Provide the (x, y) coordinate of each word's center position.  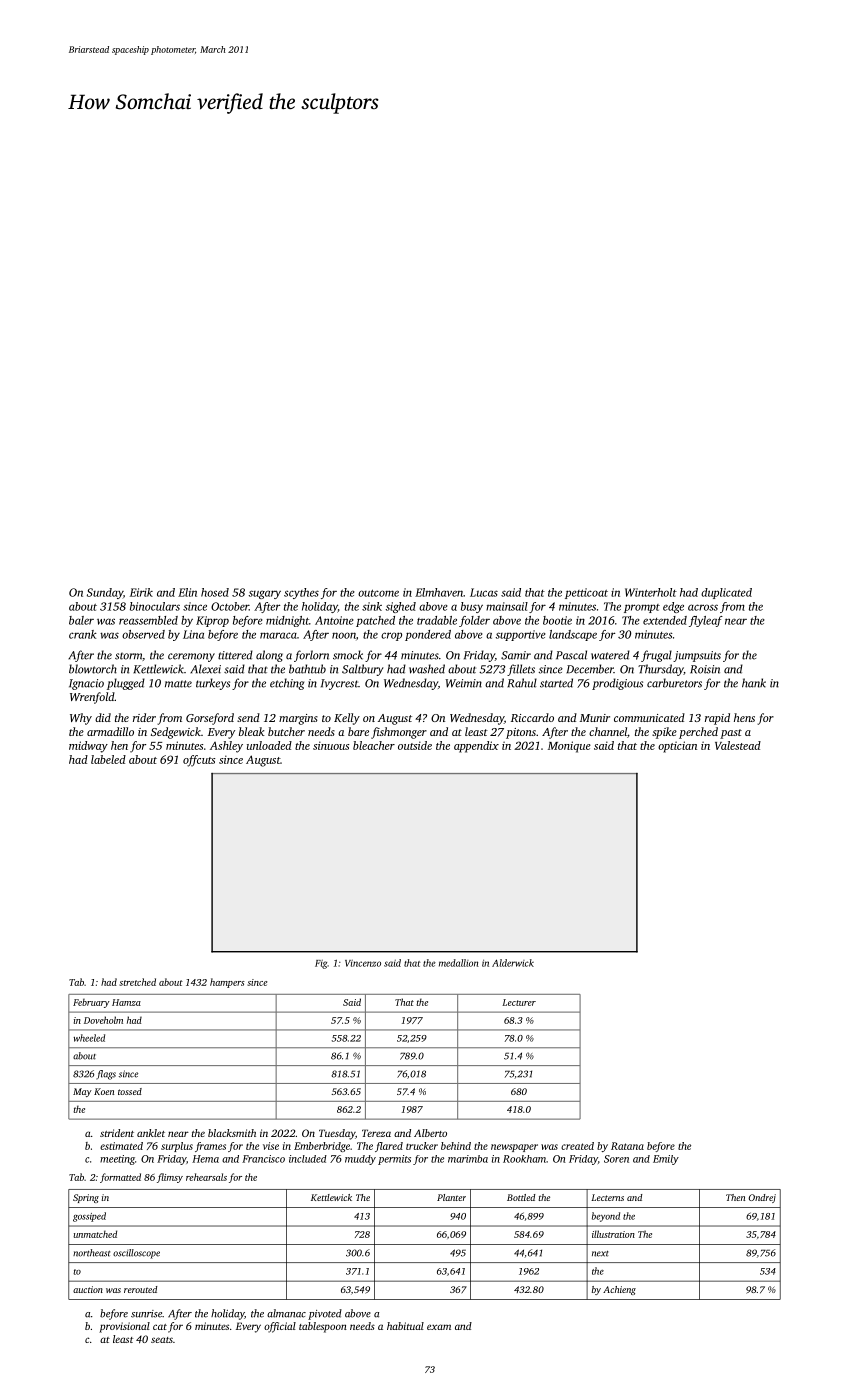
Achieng (619, 1290)
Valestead (738, 745)
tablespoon (323, 1327)
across (703, 607)
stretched (137, 982)
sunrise (146, 1314)
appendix (476, 747)
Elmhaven (439, 592)
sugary (264, 594)
